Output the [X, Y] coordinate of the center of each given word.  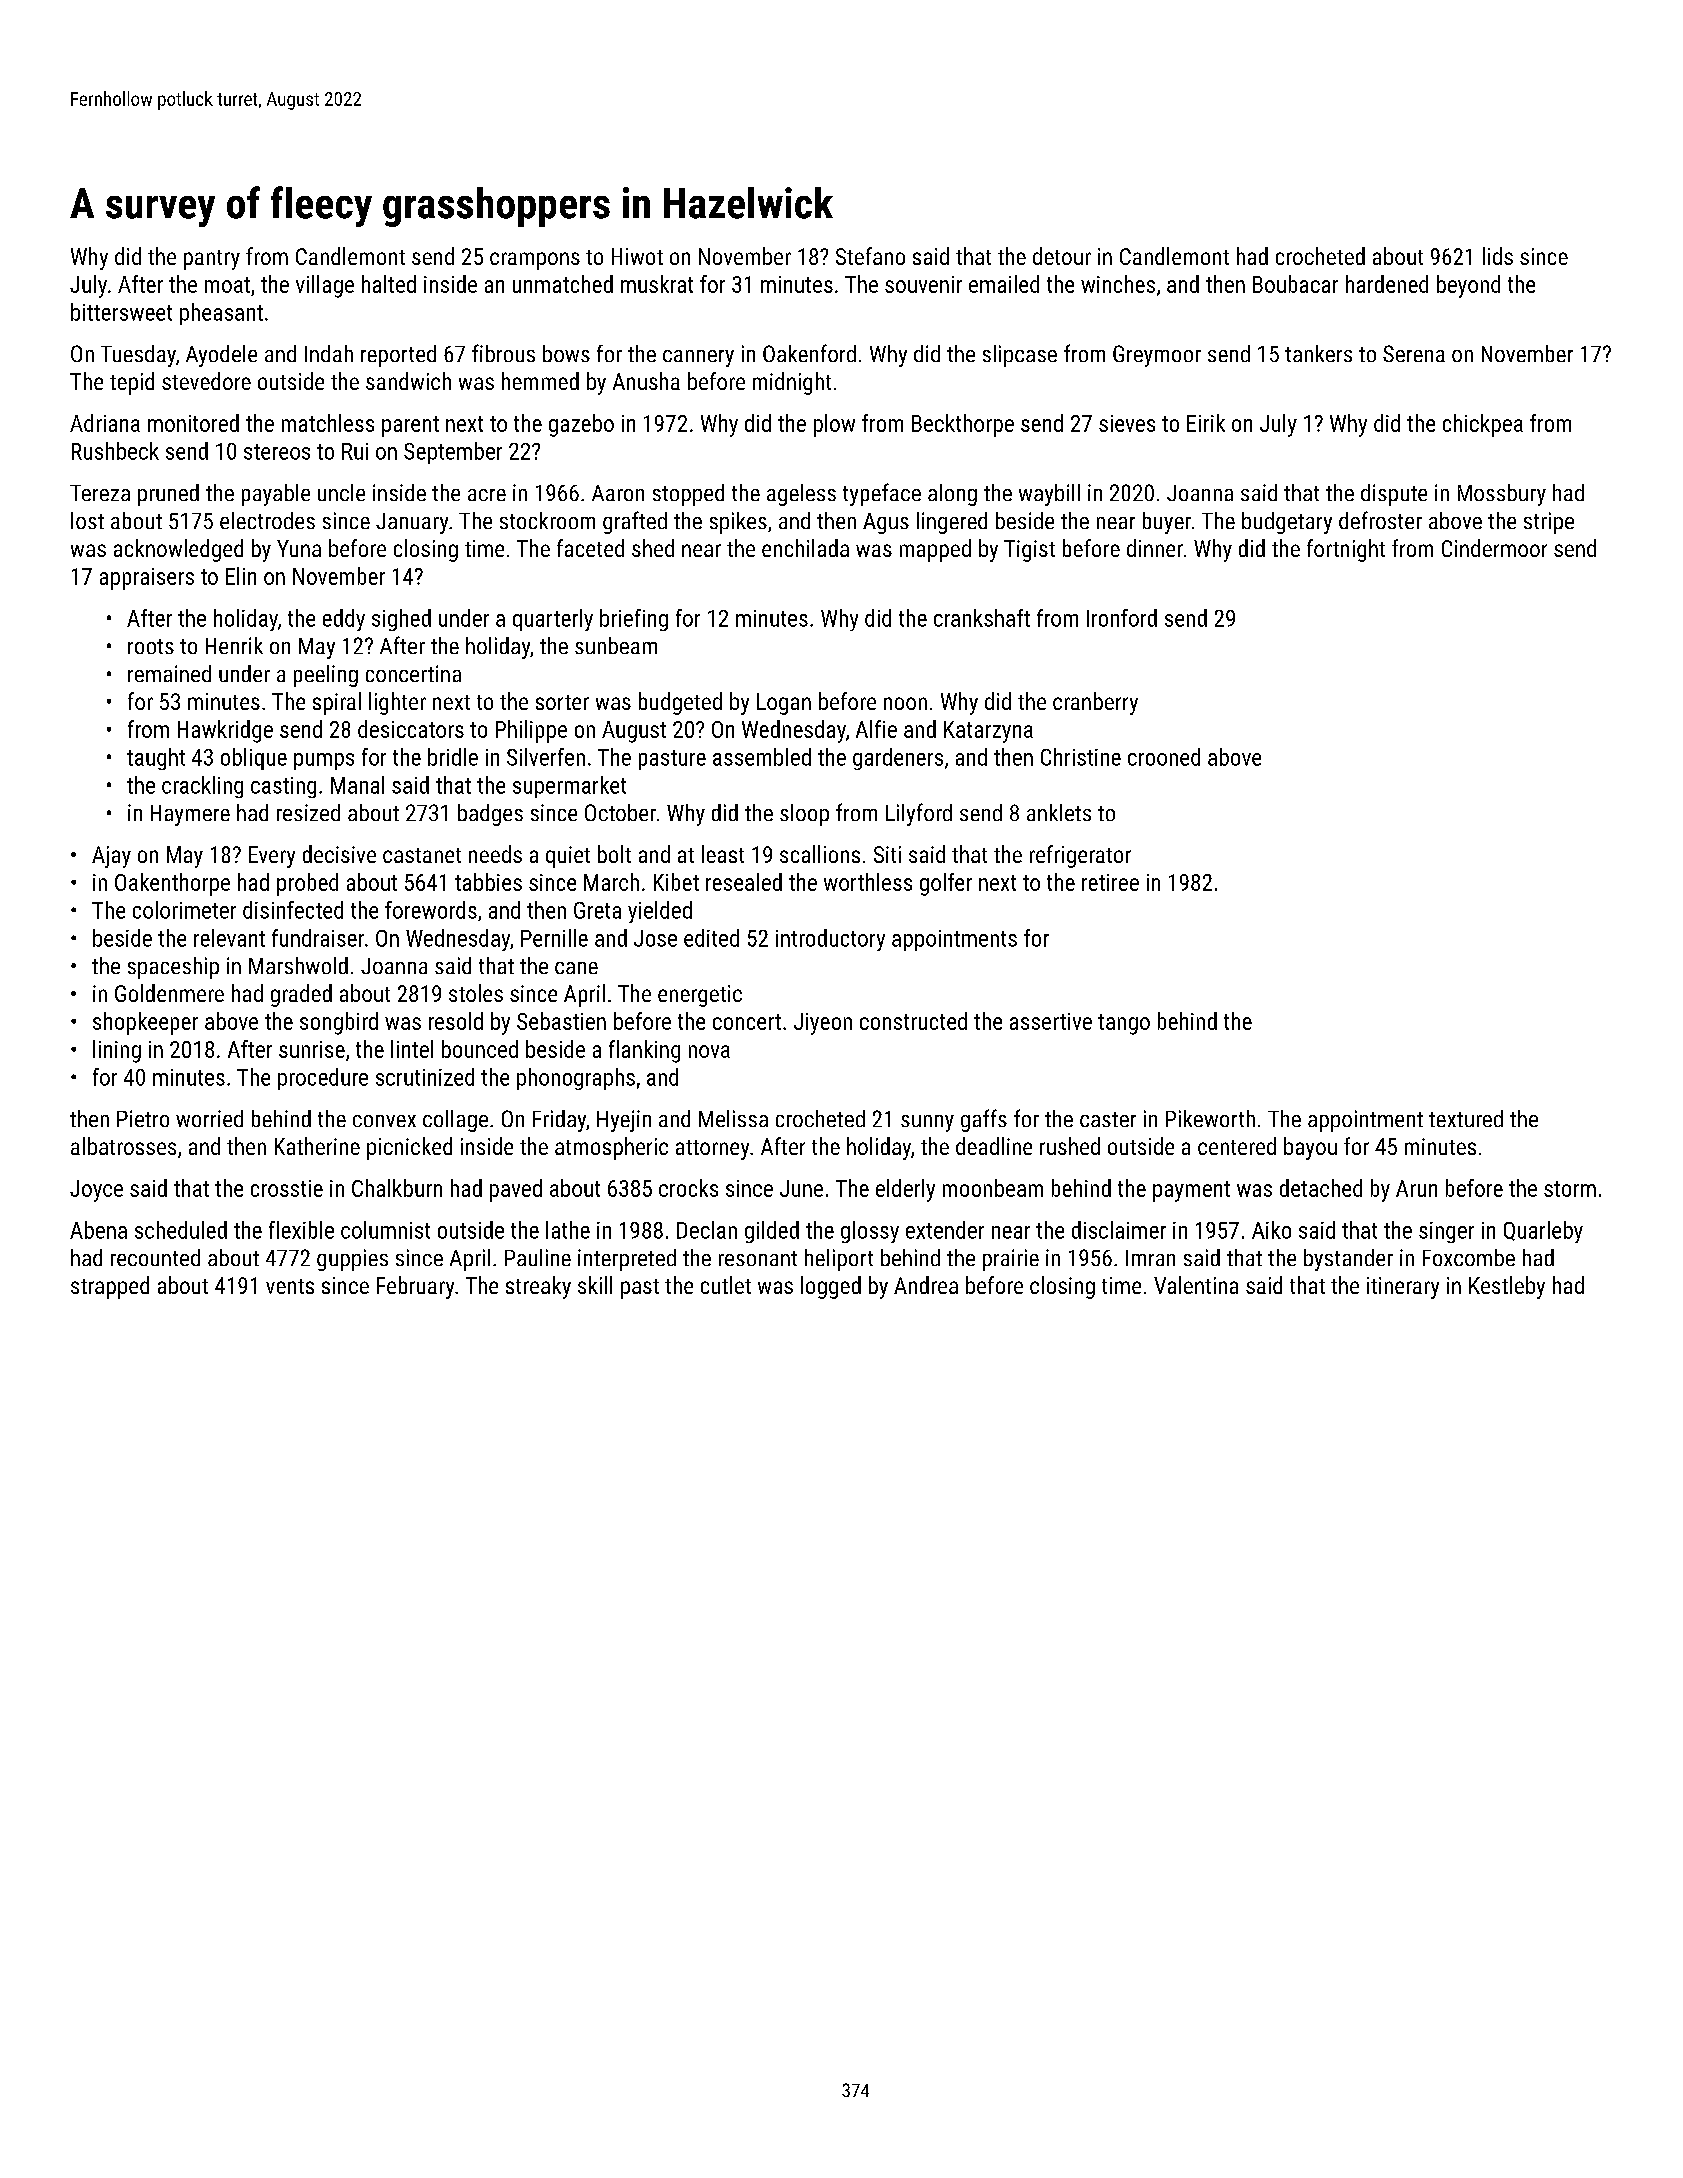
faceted [590, 548]
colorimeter [184, 910]
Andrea [926, 1285]
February [415, 1287]
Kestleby [1507, 1287]
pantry [212, 260]
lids [1498, 256]
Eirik [1206, 423]
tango [1124, 1024]
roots [151, 646]
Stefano [870, 256]
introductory [830, 940]
